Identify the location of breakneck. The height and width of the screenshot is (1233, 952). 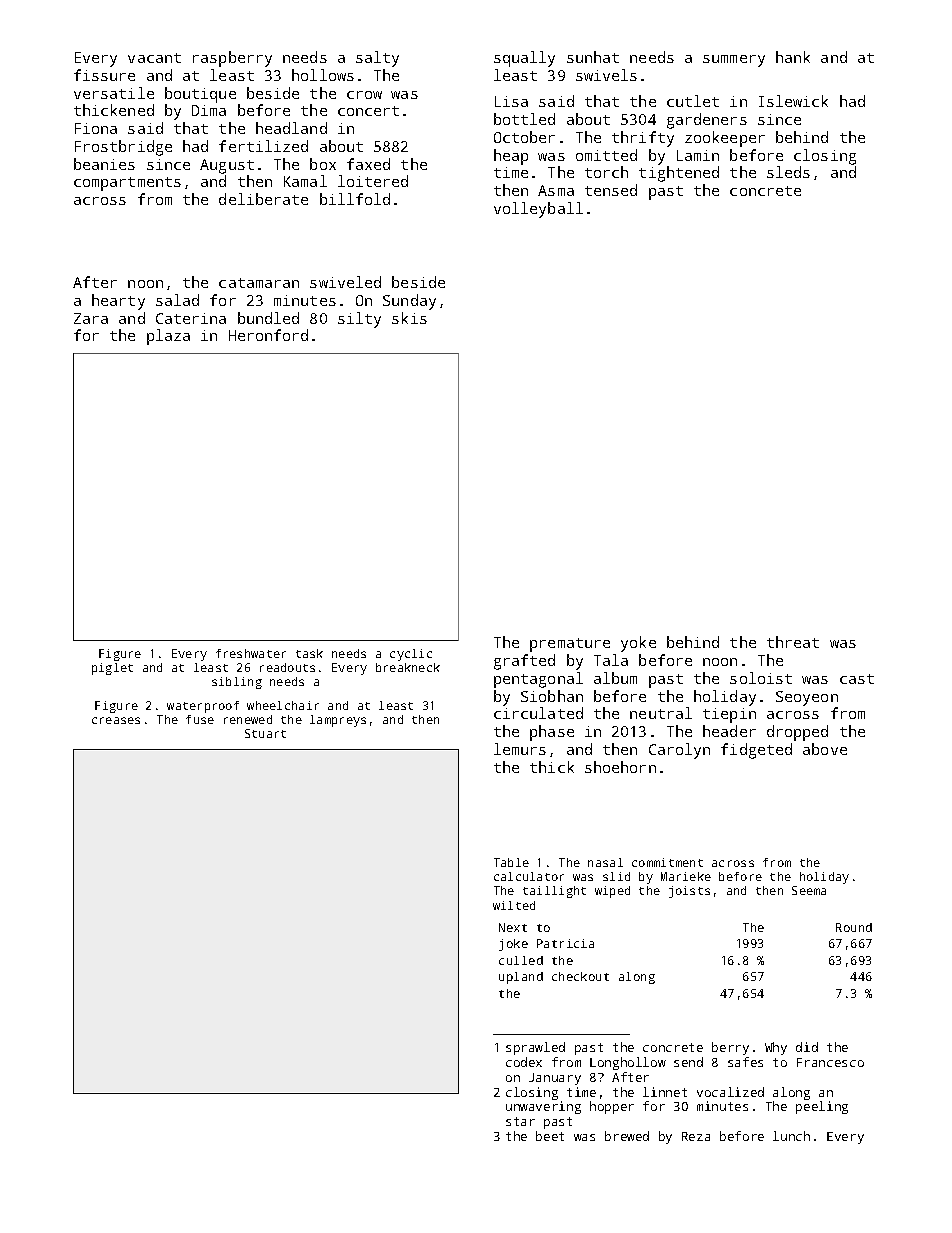
(408, 667).
